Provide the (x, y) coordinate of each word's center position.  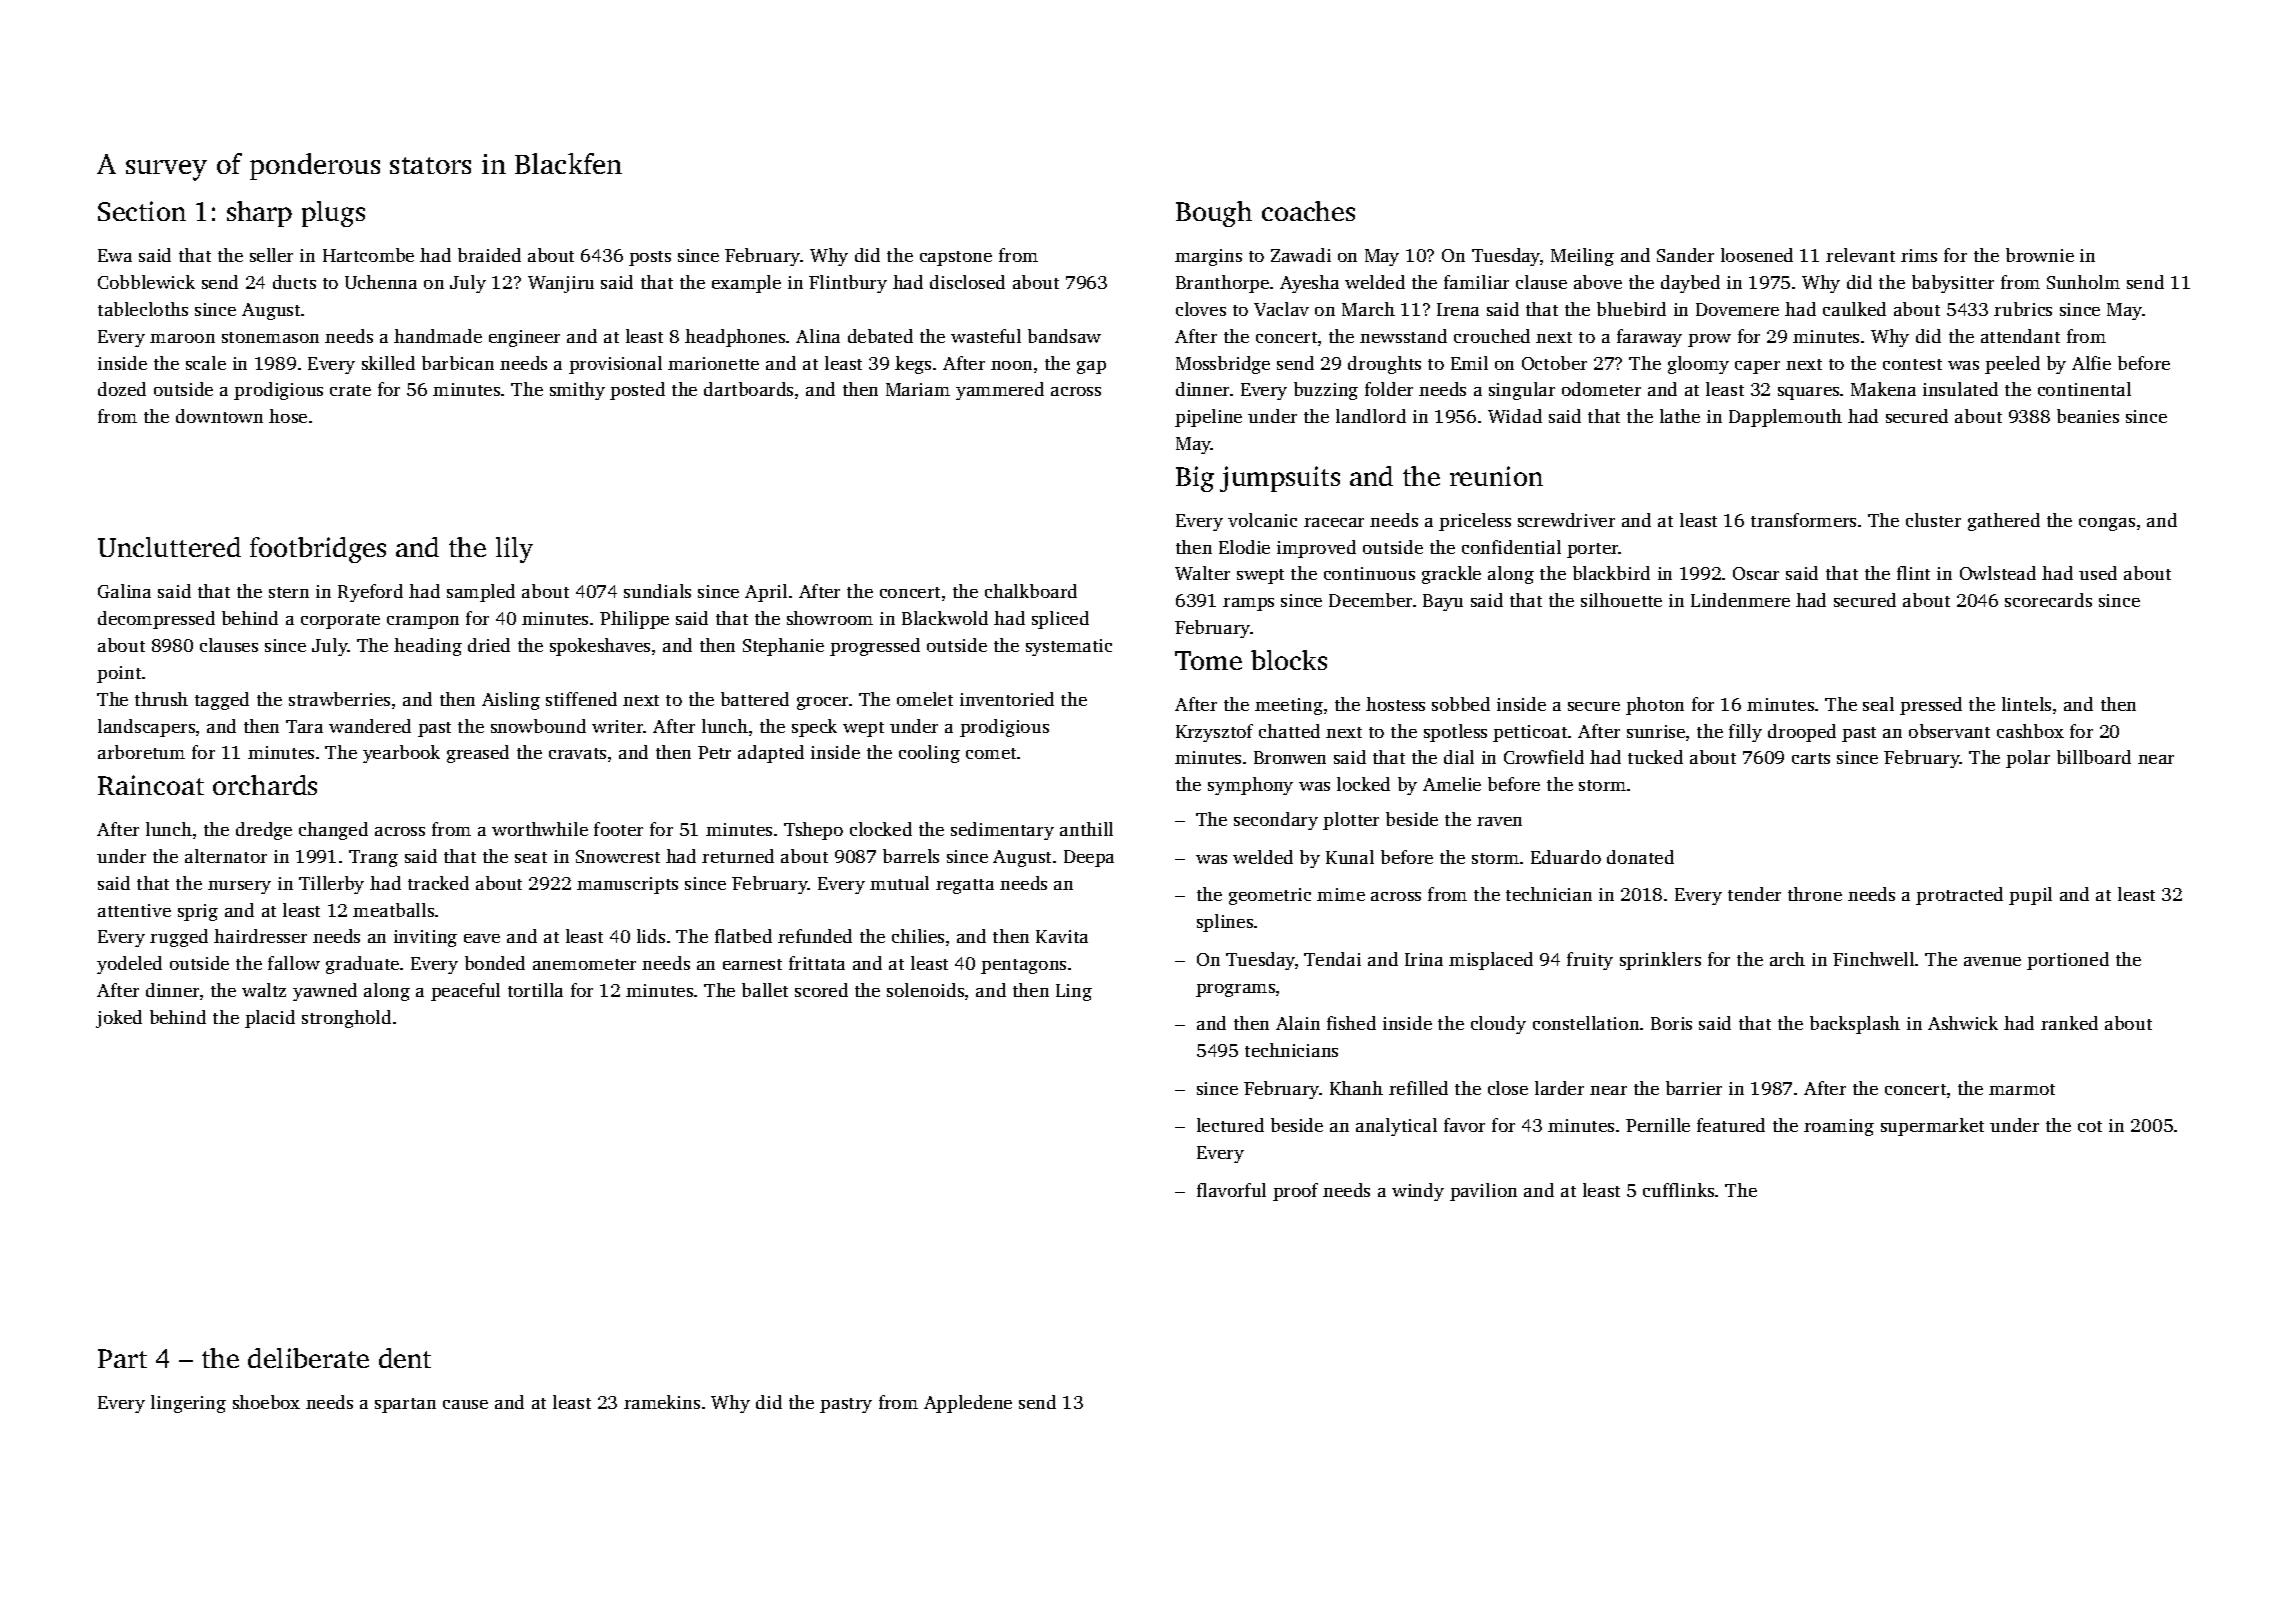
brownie (2040, 255)
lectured (1230, 1125)
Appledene (968, 1404)
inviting (425, 938)
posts (650, 258)
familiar (1476, 282)
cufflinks (1678, 1190)
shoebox (266, 1402)
